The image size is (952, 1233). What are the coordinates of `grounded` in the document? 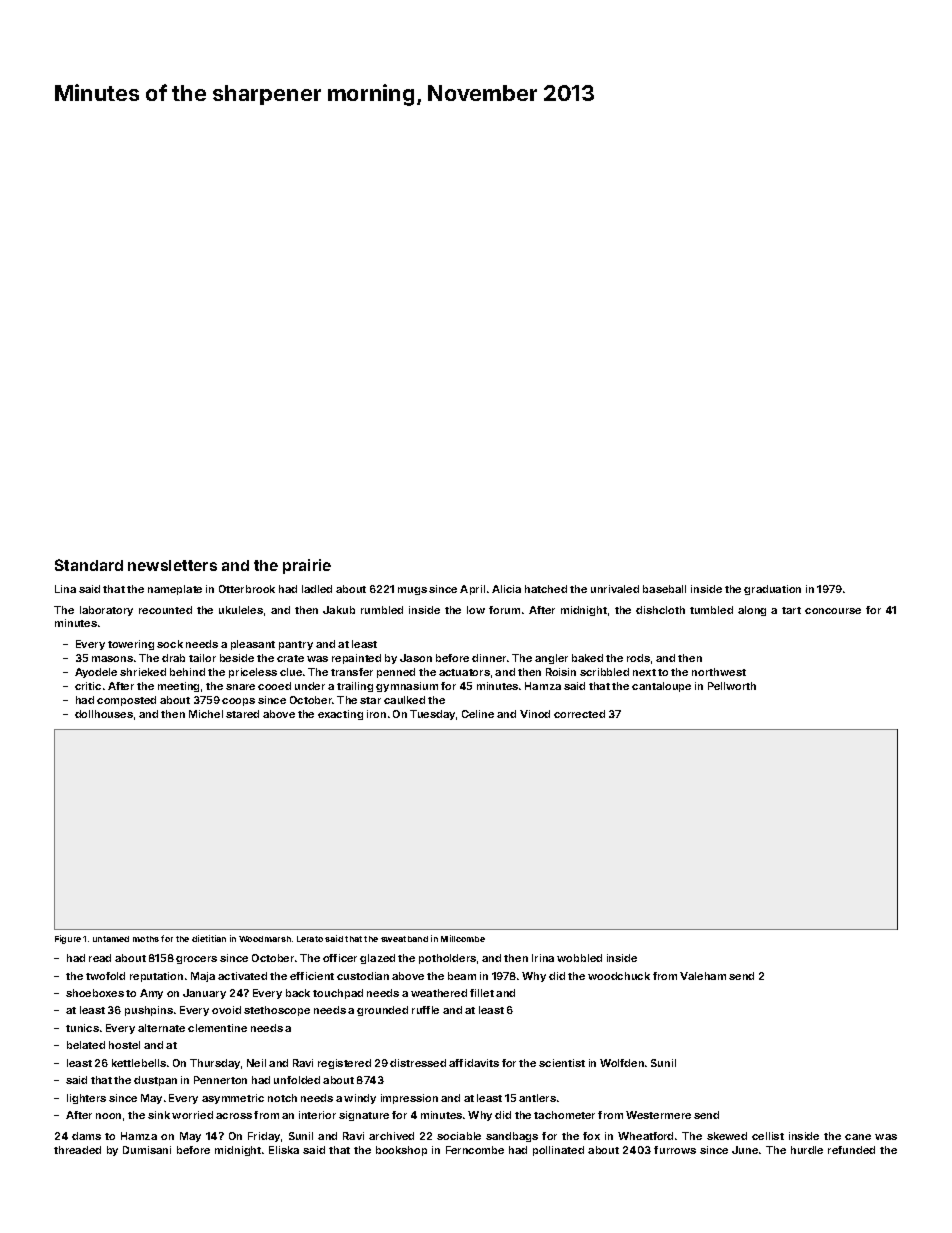 It's located at (382, 1011).
